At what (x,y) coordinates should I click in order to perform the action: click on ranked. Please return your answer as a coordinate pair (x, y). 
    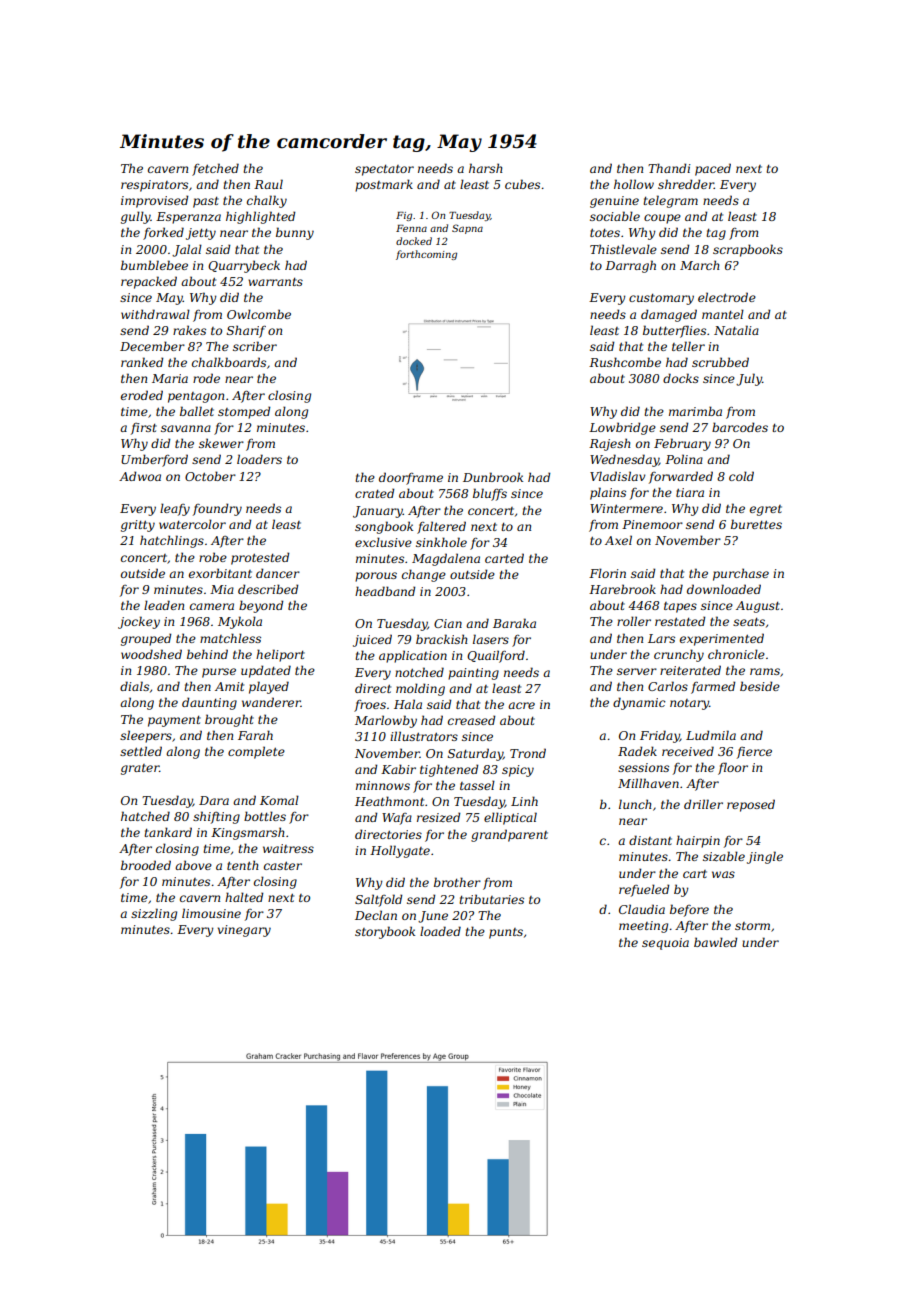
    Looking at the image, I should click on (142, 362).
